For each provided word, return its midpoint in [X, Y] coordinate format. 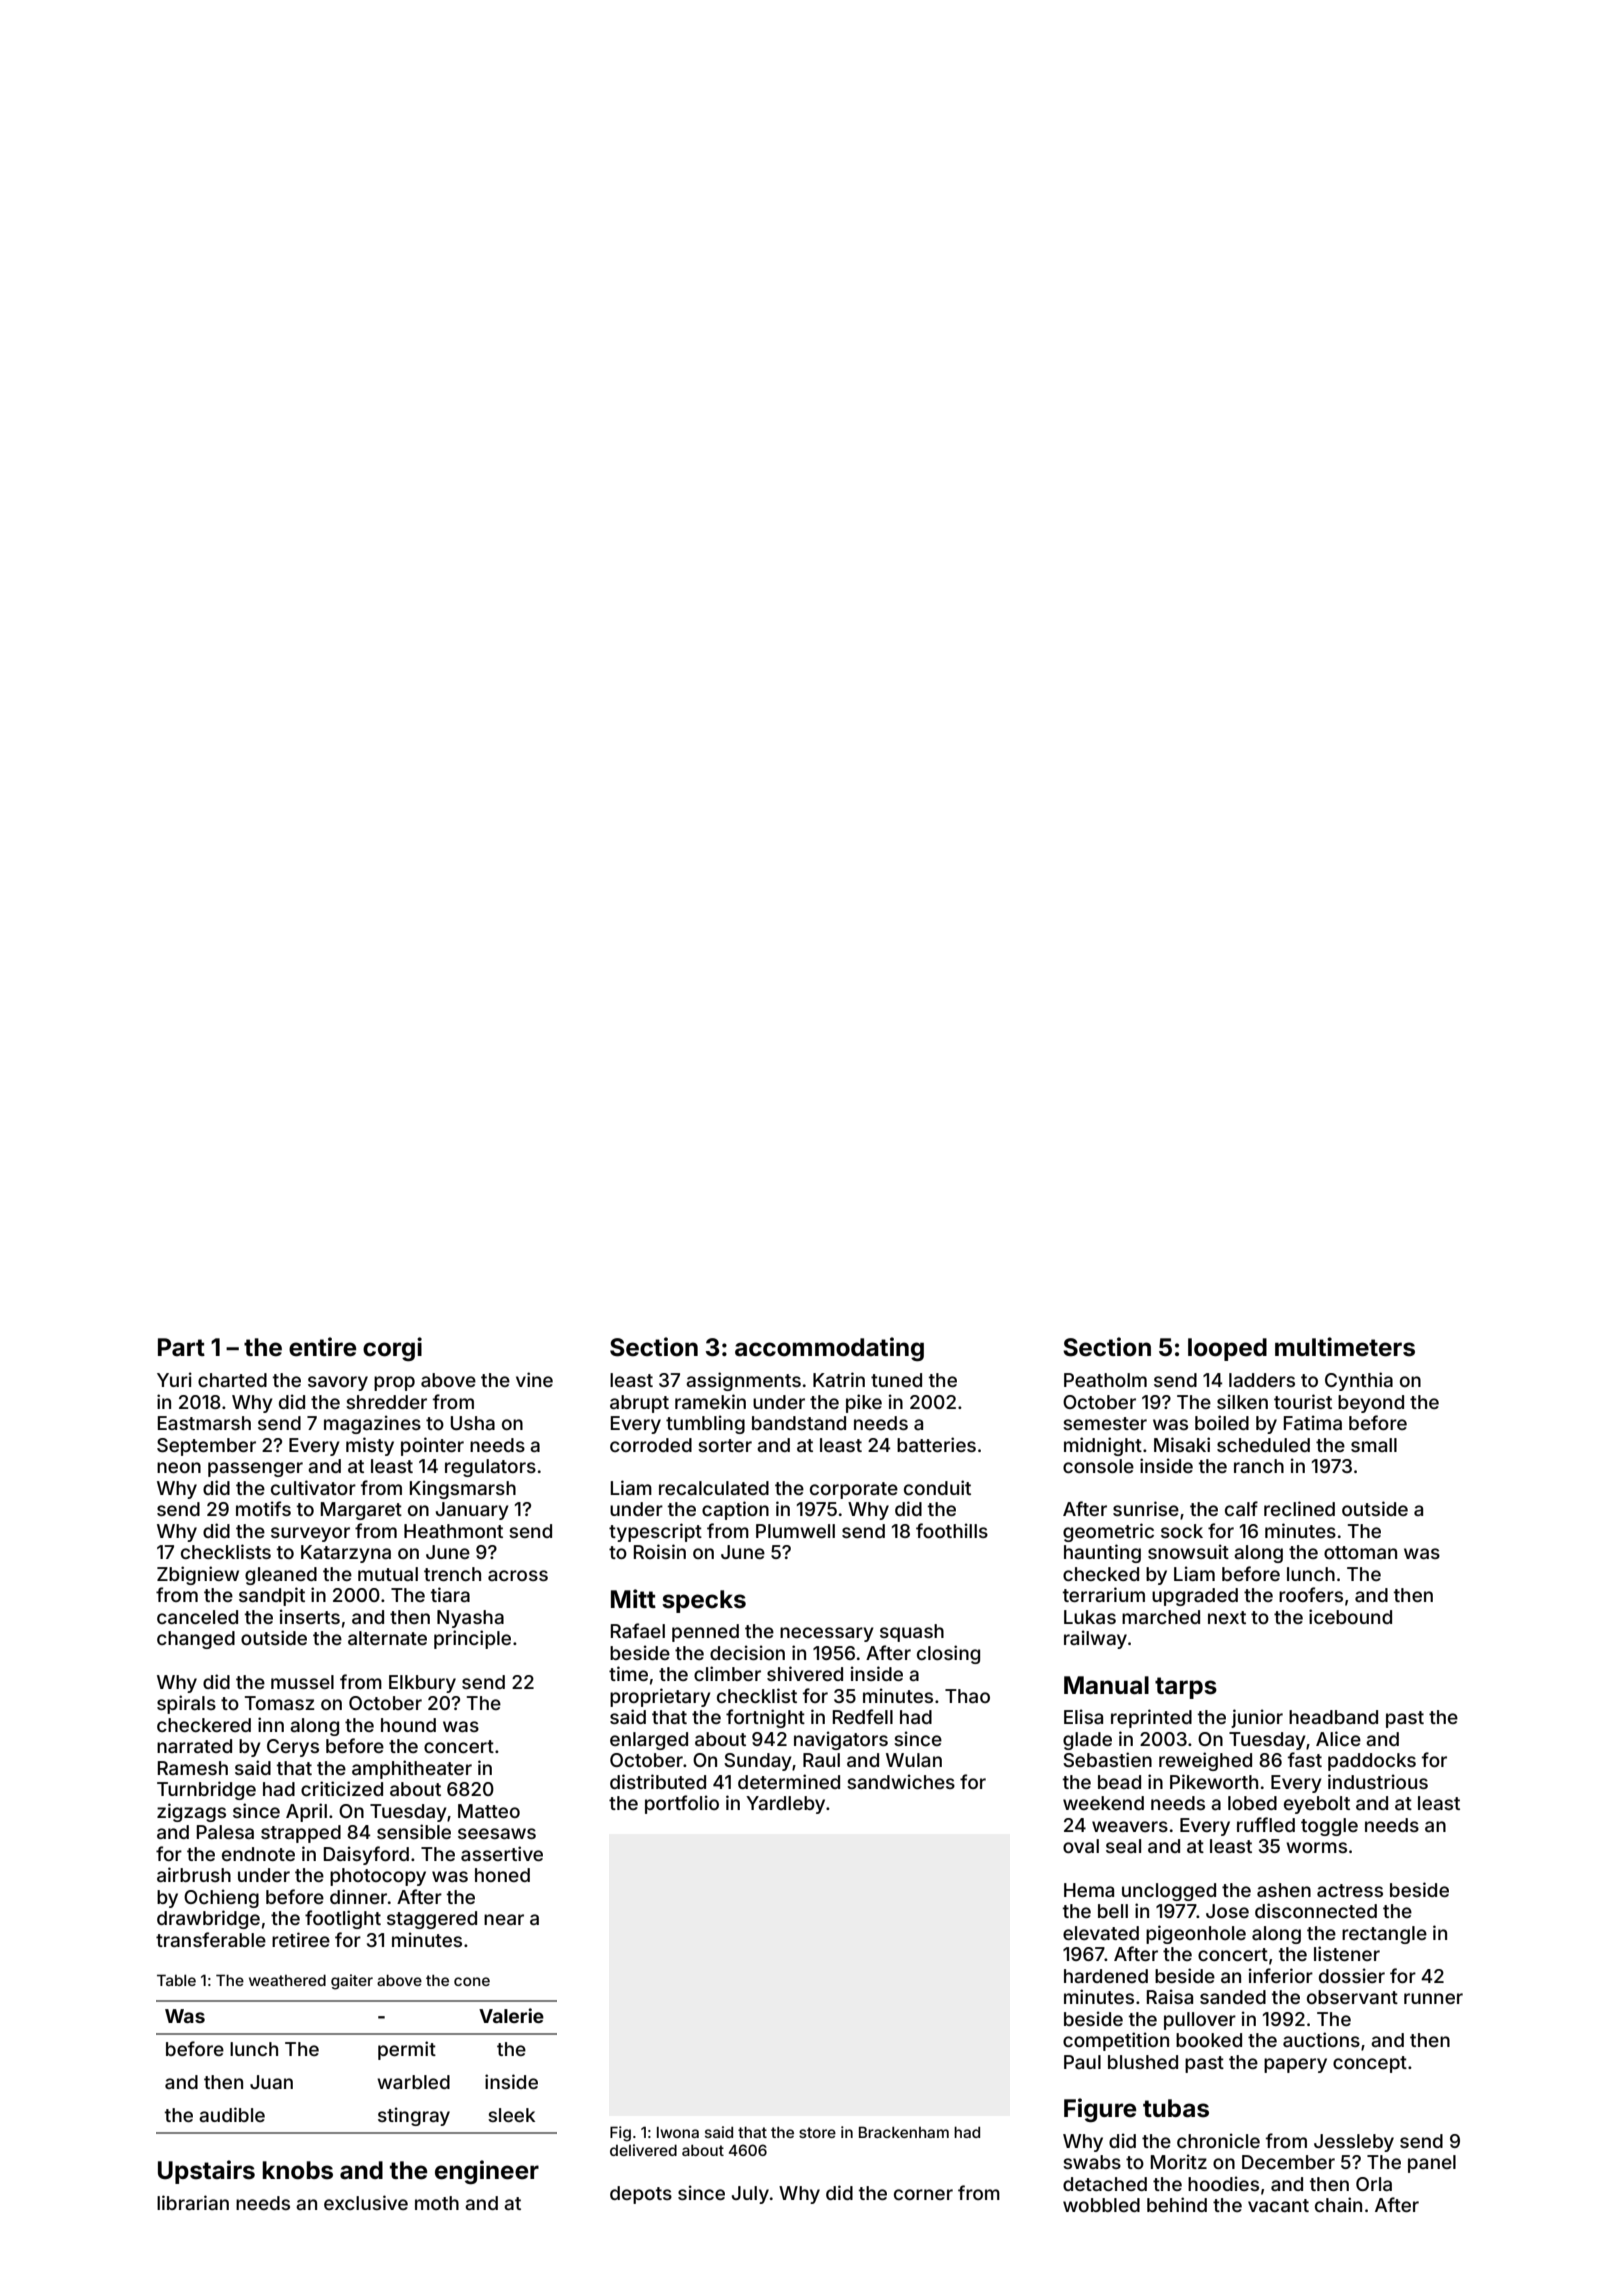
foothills [952, 1530]
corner [923, 2194]
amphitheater [412, 1769]
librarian [193, 2202]
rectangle [1384, 1935]
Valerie [511, 2015]
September [206, 1447]
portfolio [682, 1804]
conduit [937, 1487]
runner [1433, 1998]
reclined [1299, 1508]
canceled [197, 1617]
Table [176, 1980]
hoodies [1223, 2183]
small [1374, 1445]
